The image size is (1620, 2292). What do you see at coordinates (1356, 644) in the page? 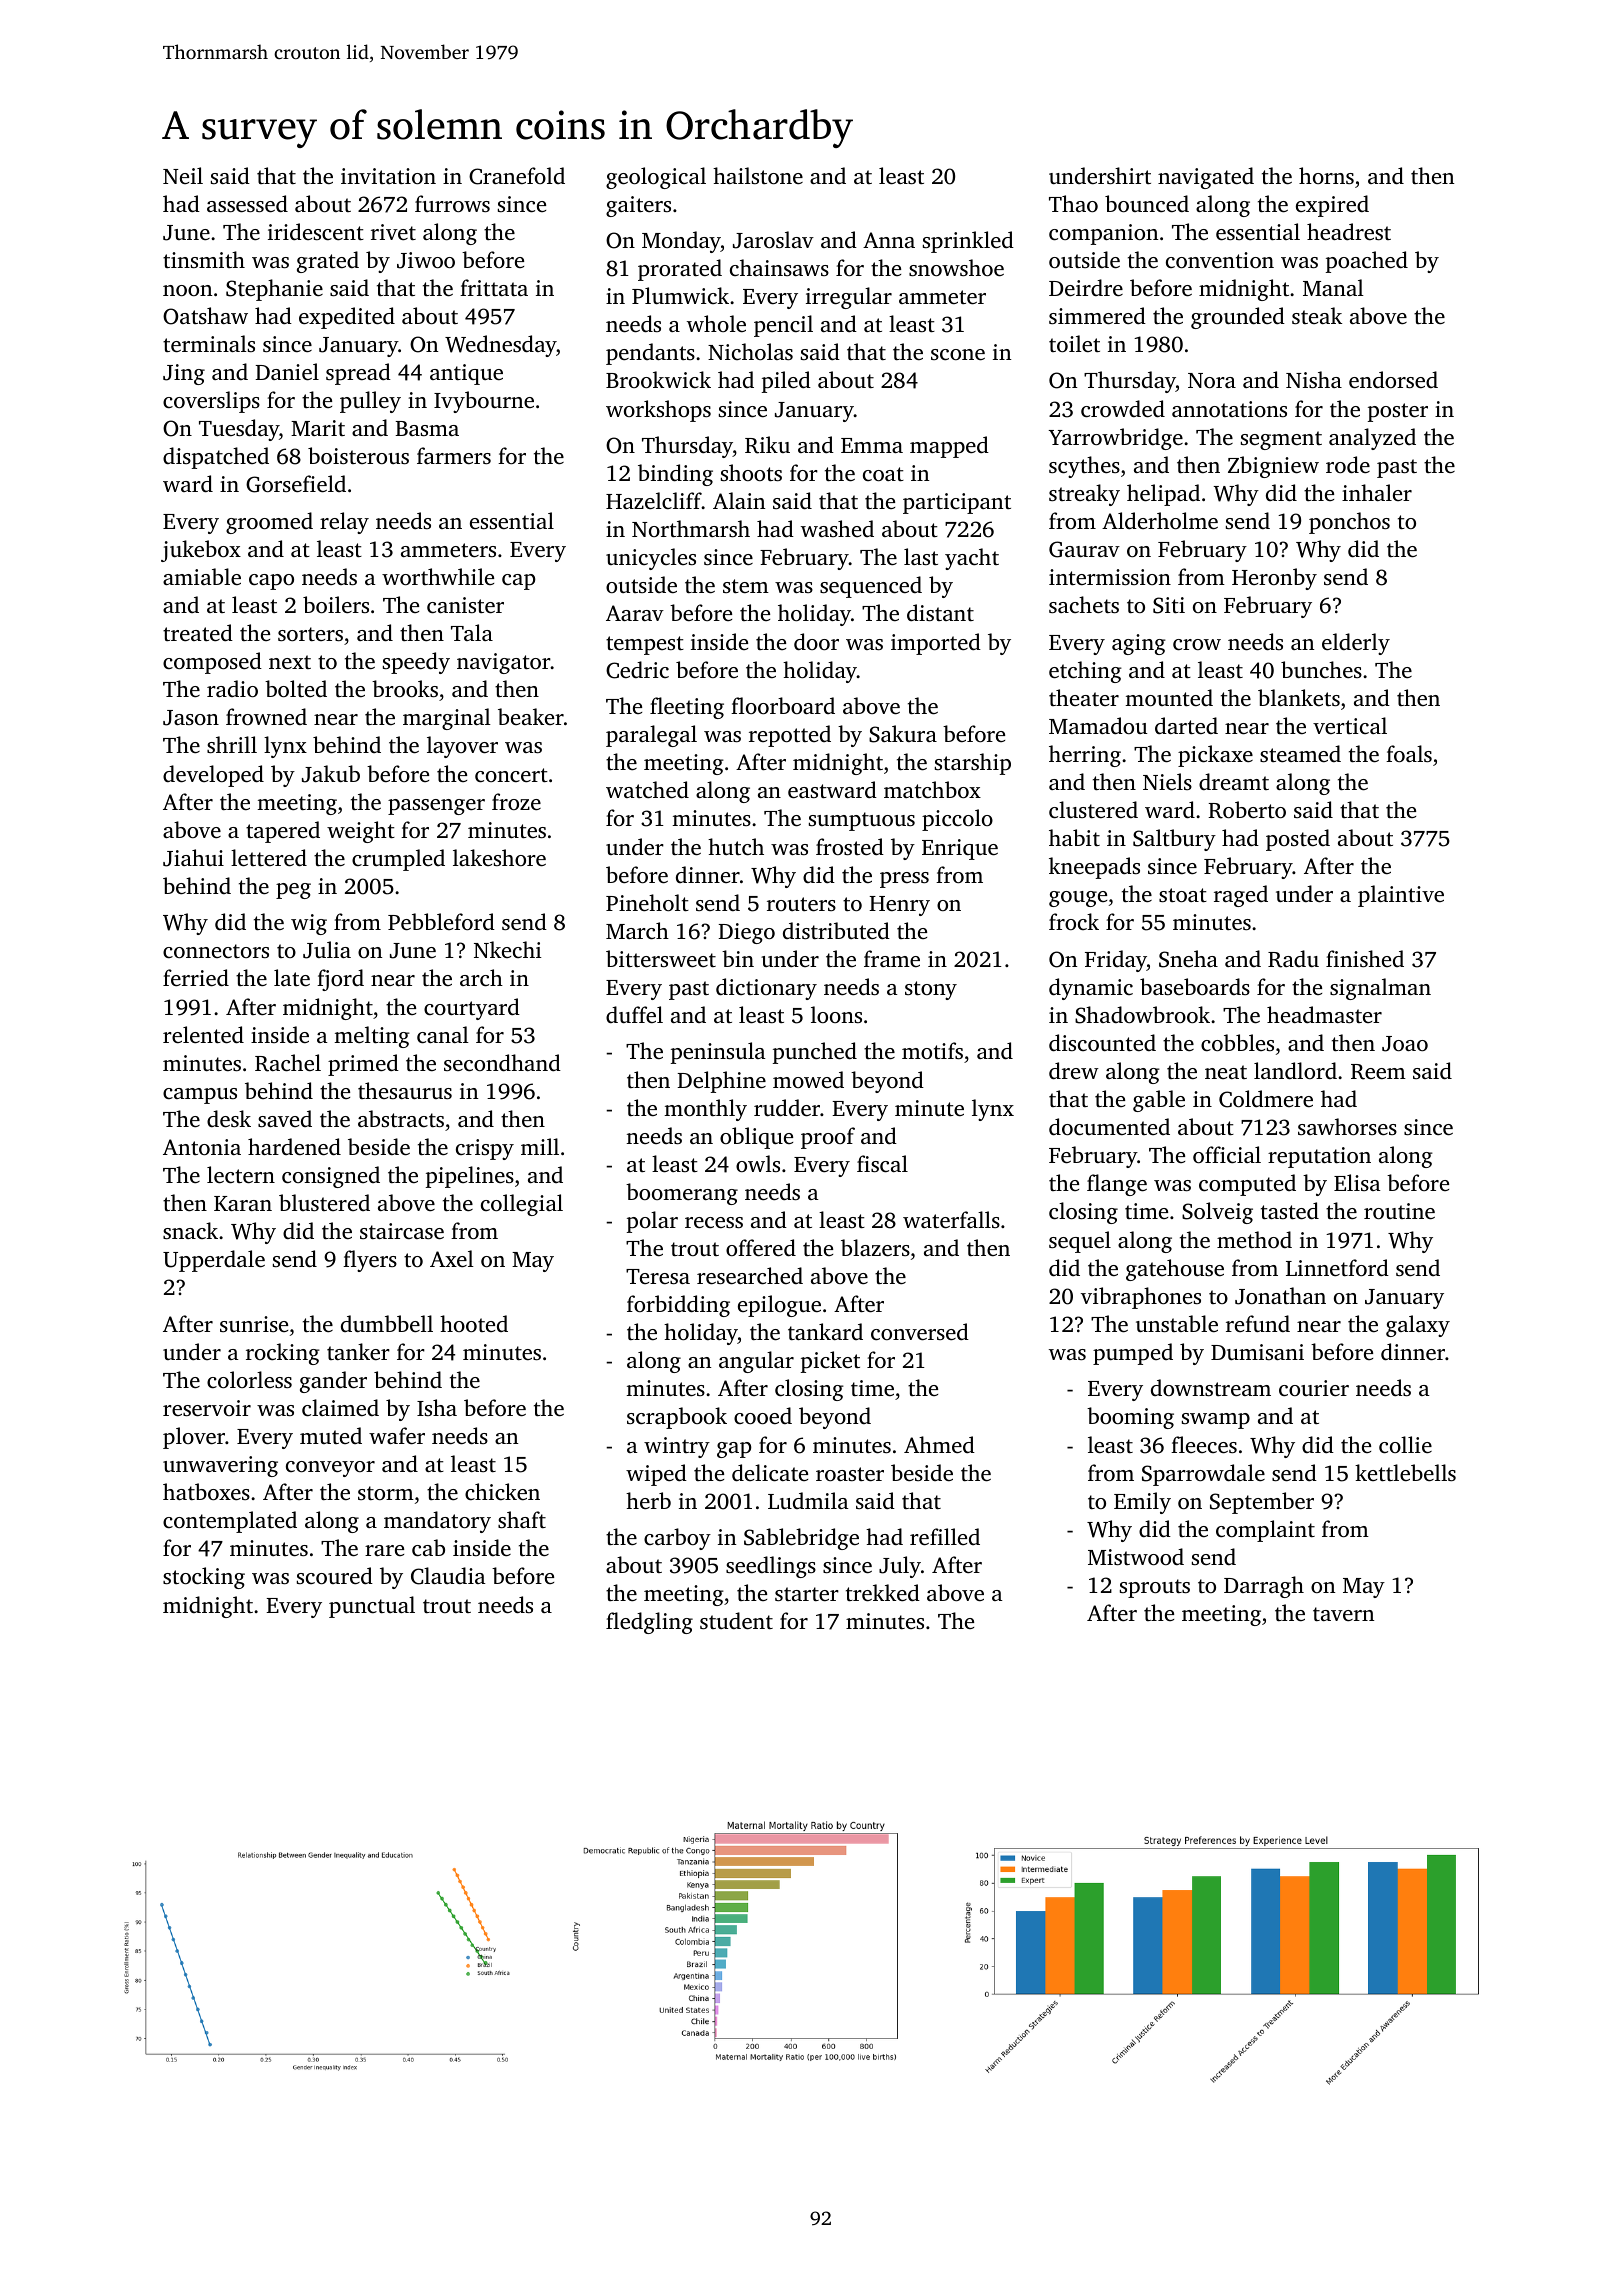
I see `elderly` at bounding box center [1356, 644].
